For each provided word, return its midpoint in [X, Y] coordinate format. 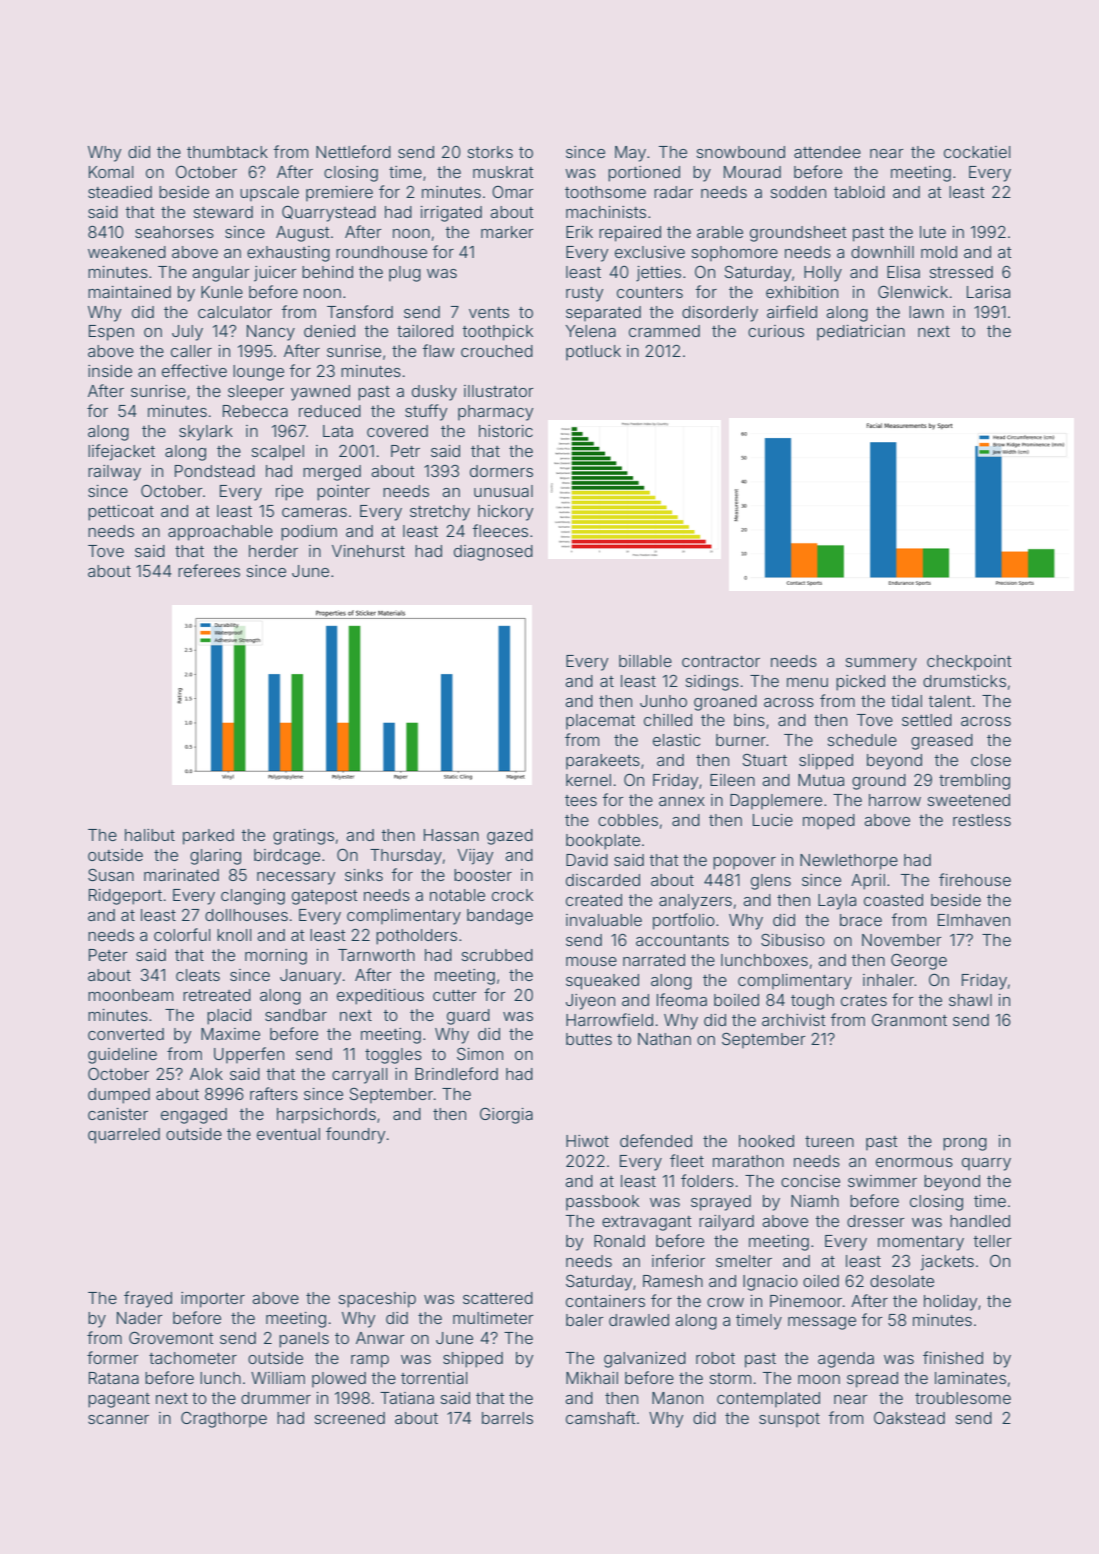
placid [229, 1017]
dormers [501, 471]
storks [490, 152]
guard [468, 1017]
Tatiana [407, 1398]
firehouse [975, 879]
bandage [500, 917]
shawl [970, 1000]
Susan [111, 875]
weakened [127, 252]
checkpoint [969, 663]
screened [349, 1418]
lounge [258, 373]
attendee [827, 152]
